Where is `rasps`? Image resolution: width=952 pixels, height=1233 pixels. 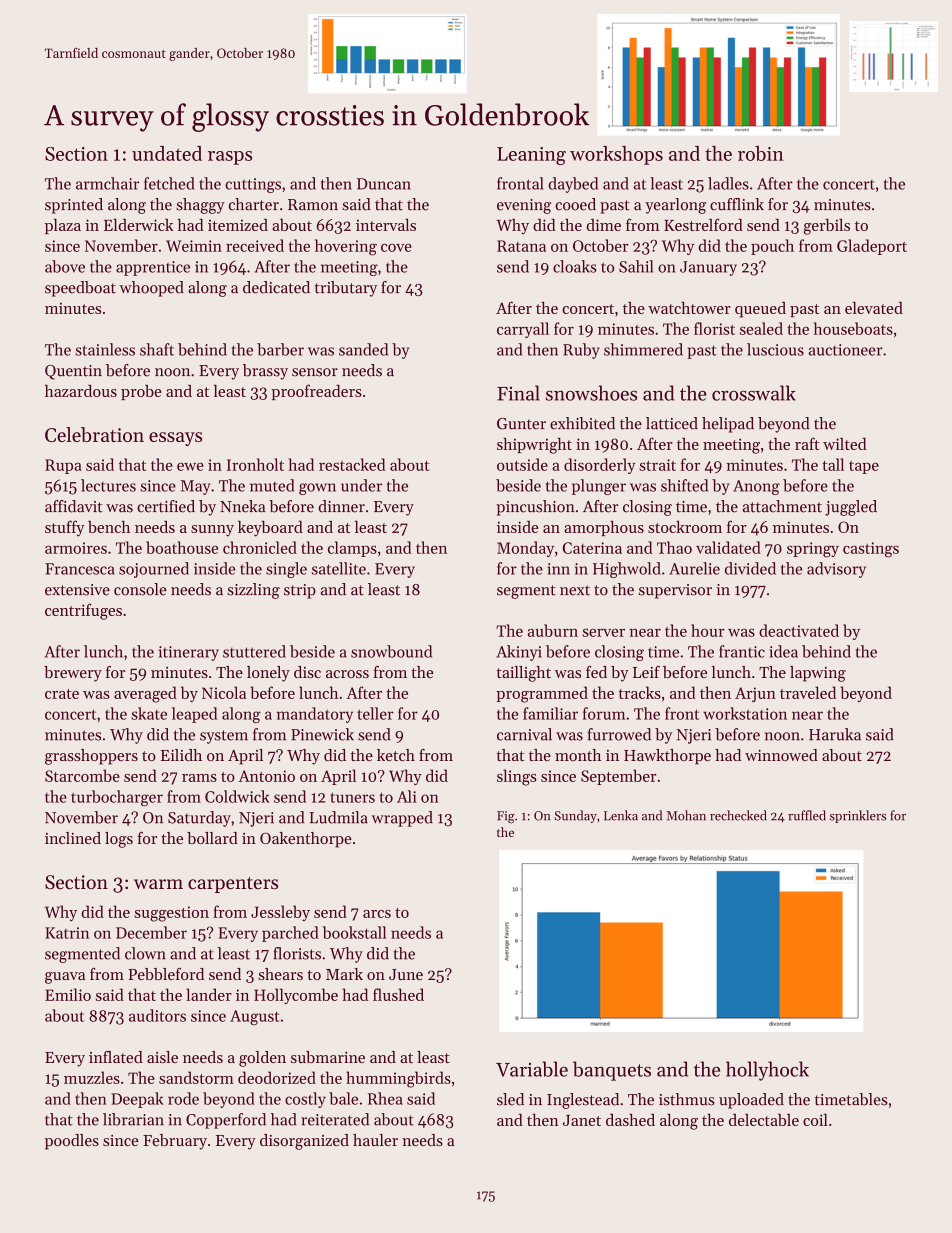
rasps is located at coordinates (230, 158).
